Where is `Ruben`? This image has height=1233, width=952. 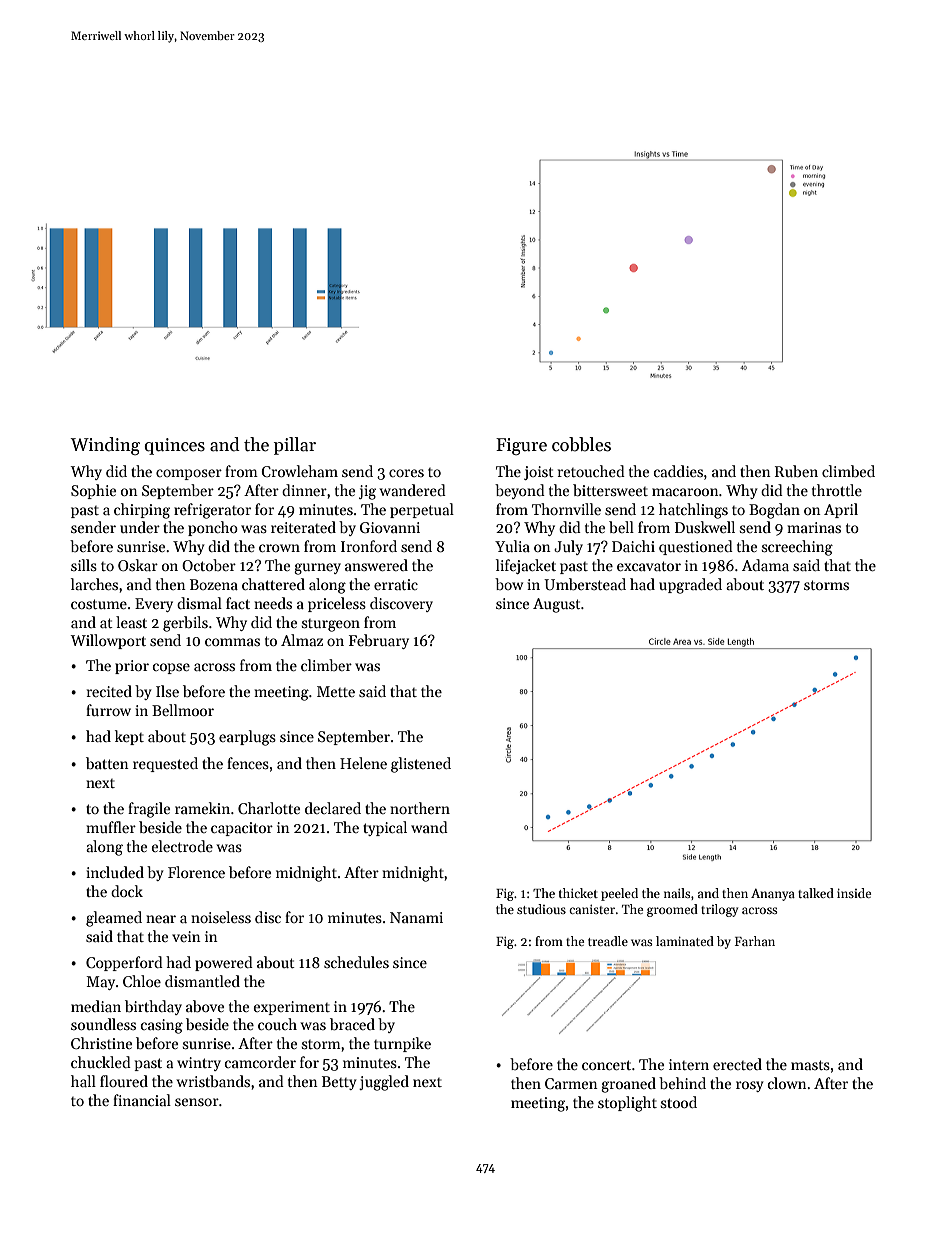 Ruben is located at coordinates (796, 471).
